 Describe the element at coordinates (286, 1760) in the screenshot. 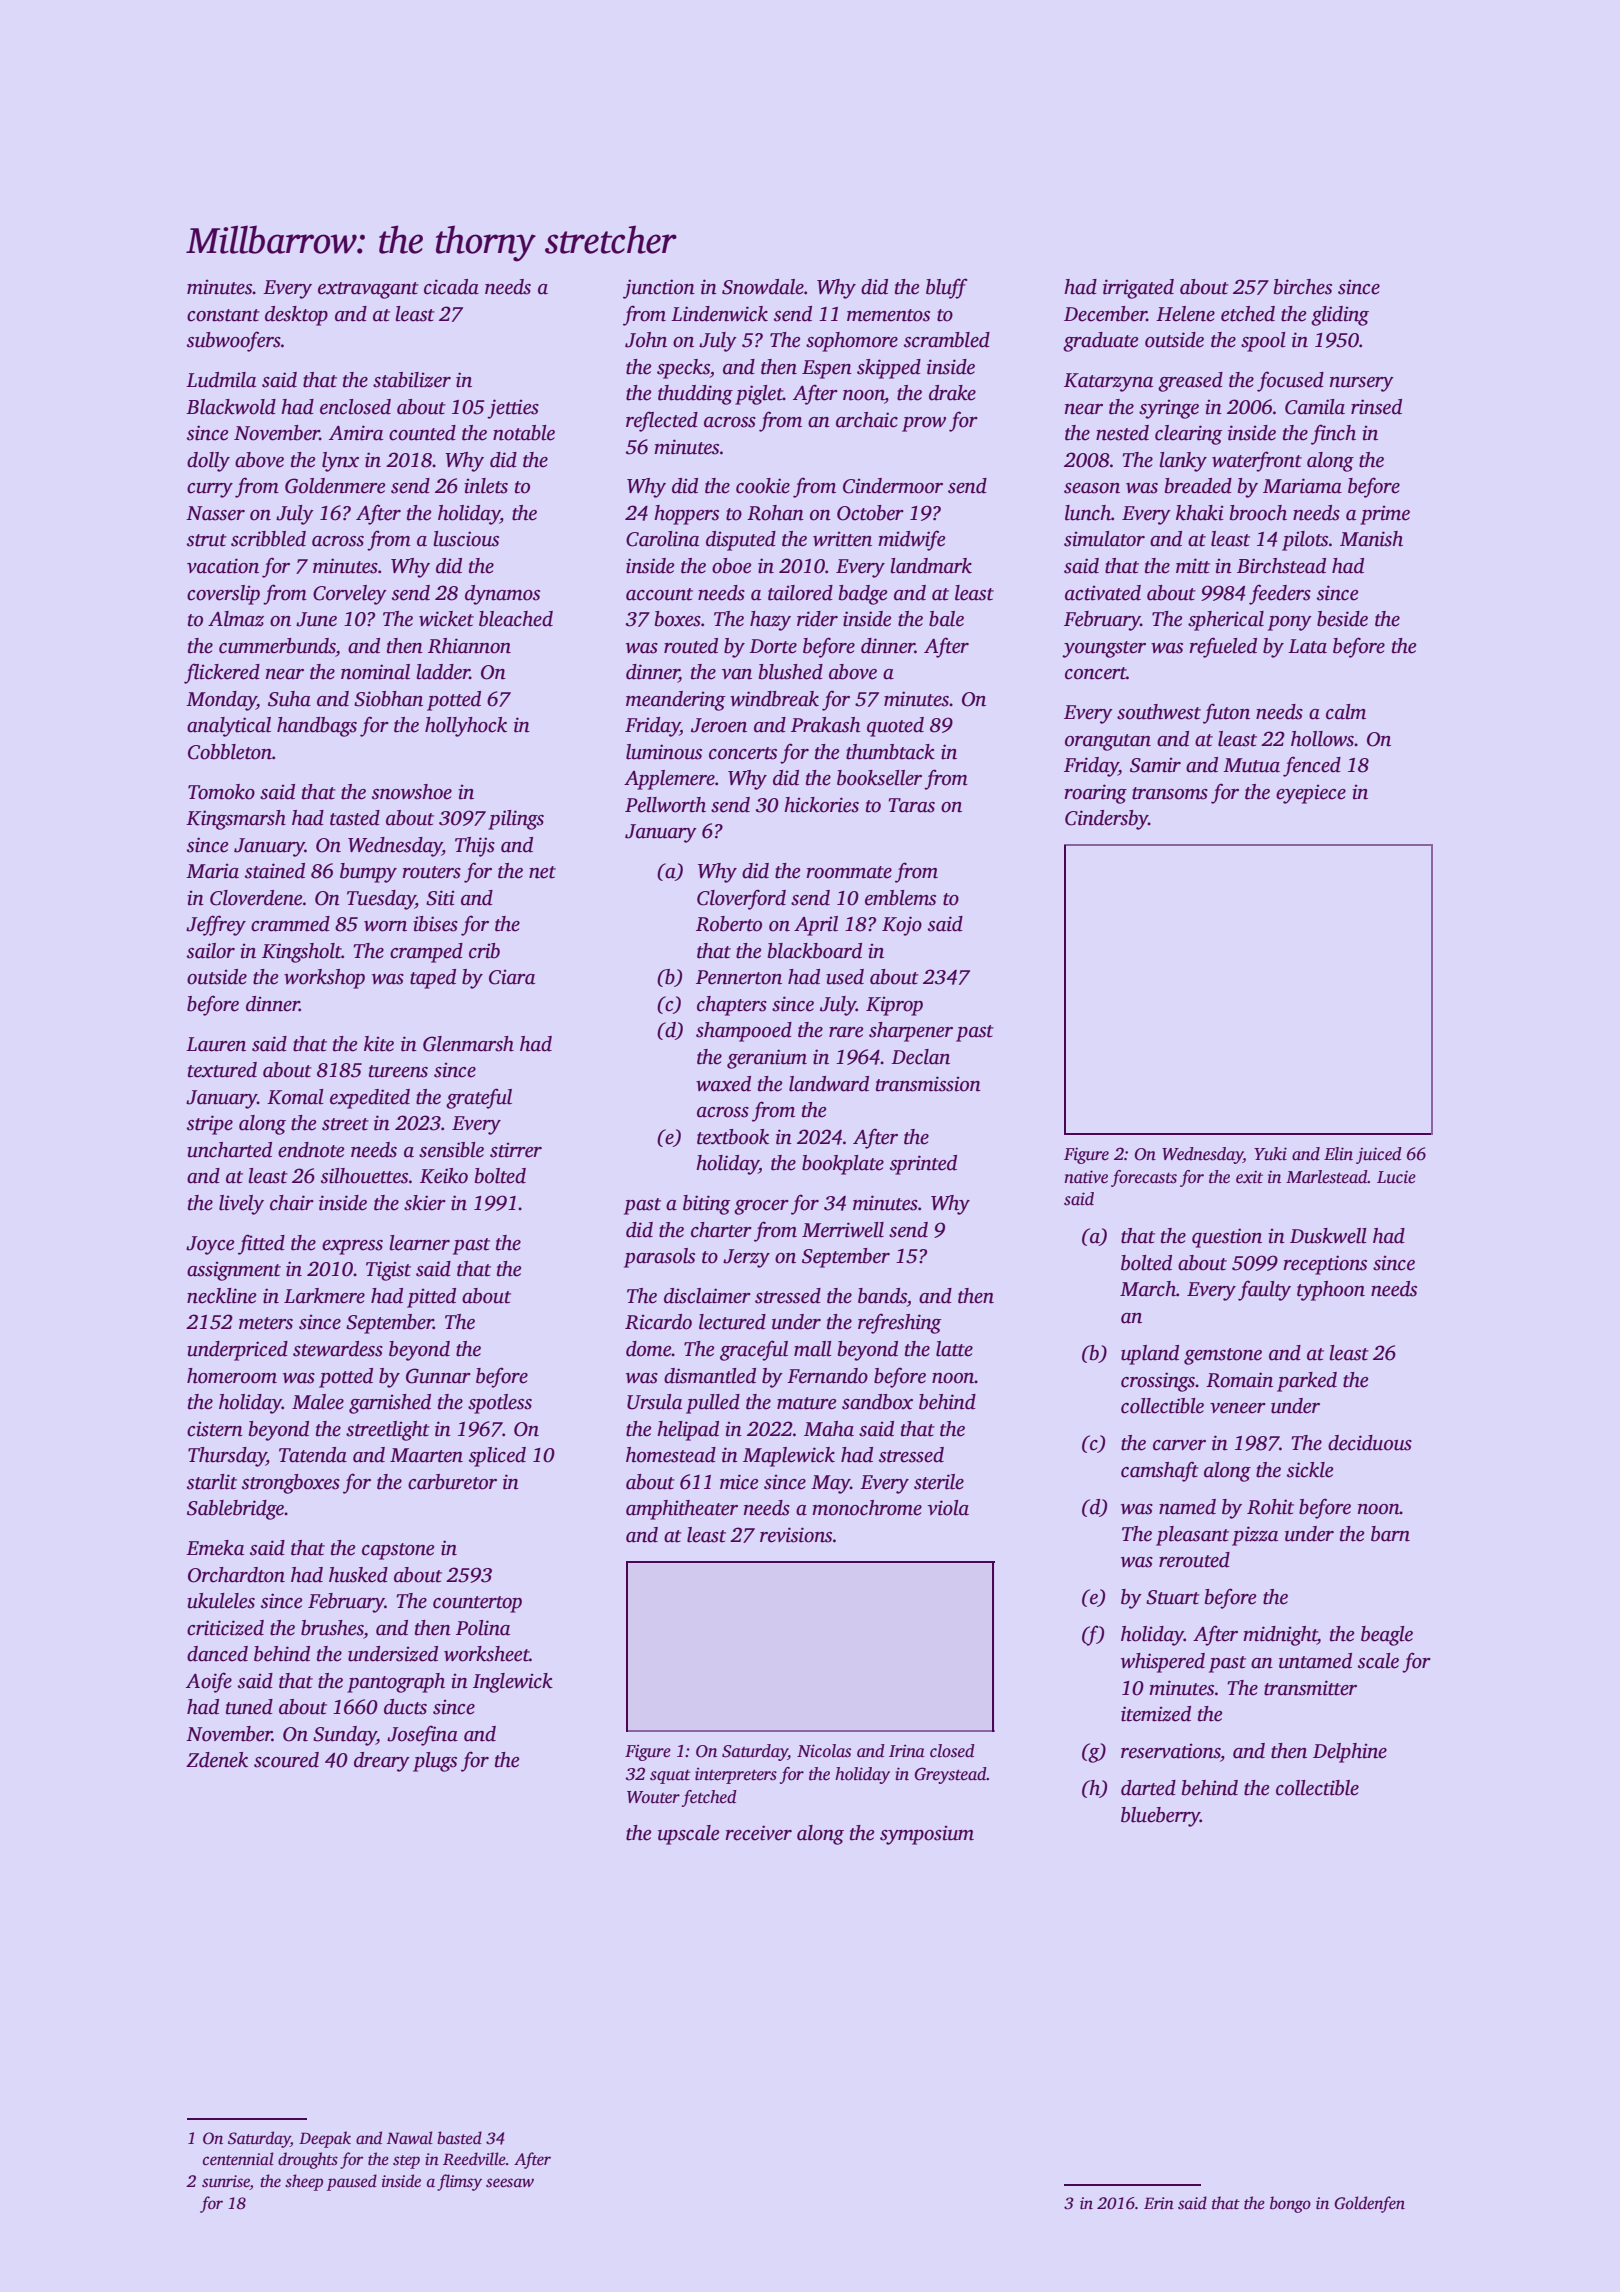

I see `scoured` at that location.
